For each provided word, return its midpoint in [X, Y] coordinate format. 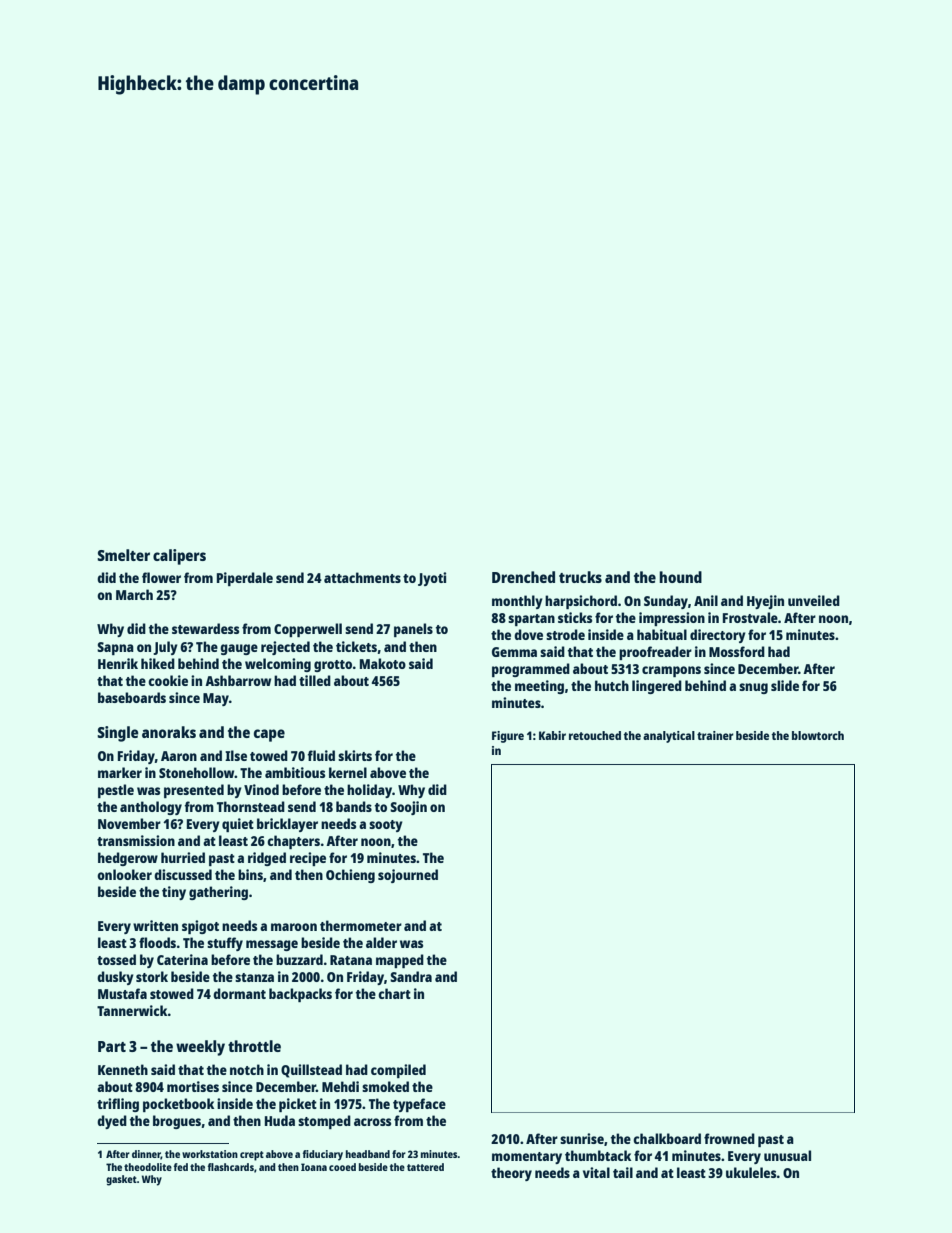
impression [672, 619]
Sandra [411, 976]
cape [269, 735]
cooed [342, 1167]
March [134, 594]
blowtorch [818, 735]
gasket [121, 1180]
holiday [369, 791]
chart [394, 993]
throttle [254, 1046]
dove [528, 634]
